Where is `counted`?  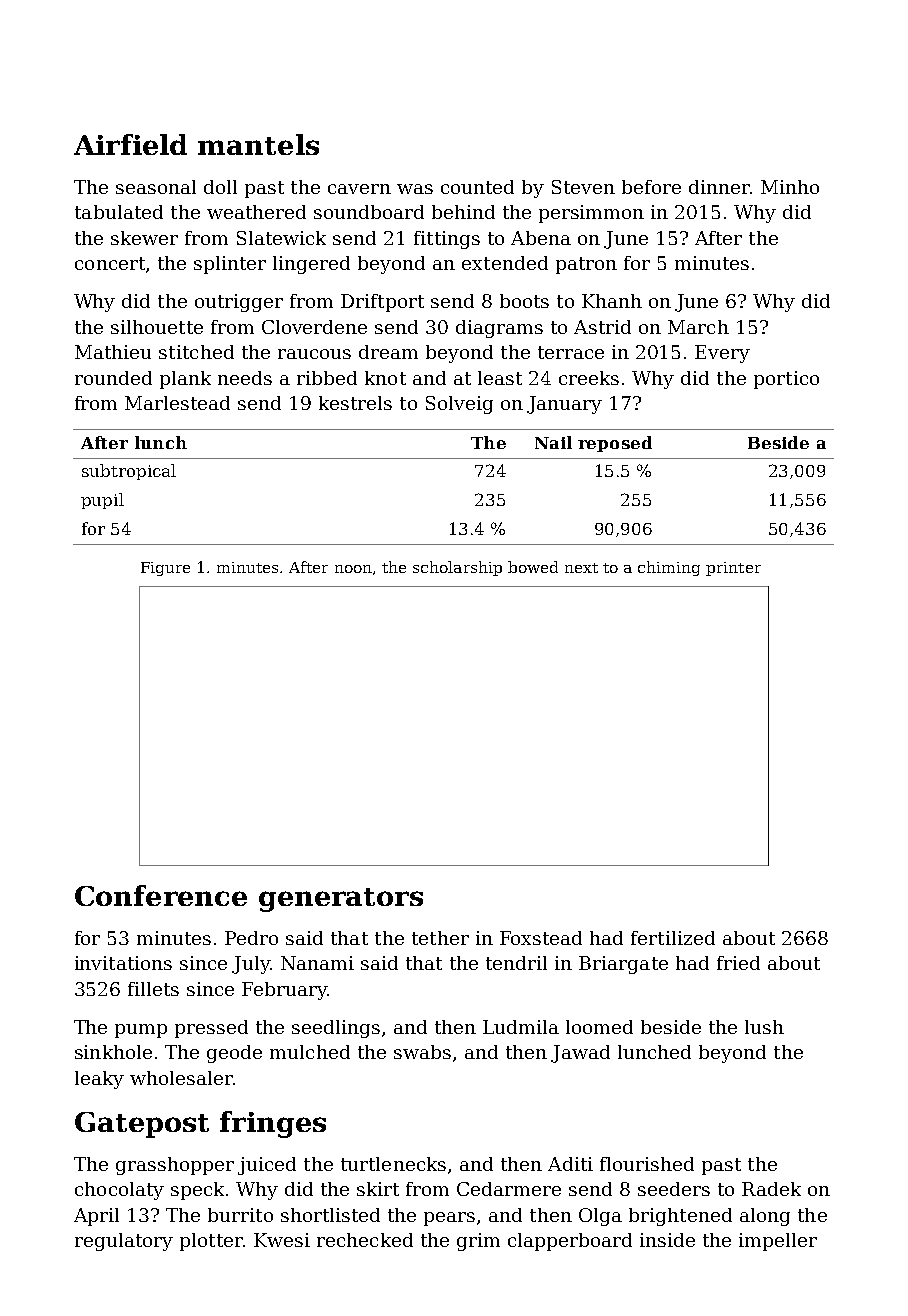 counted is located at coordinates (477, 187).
